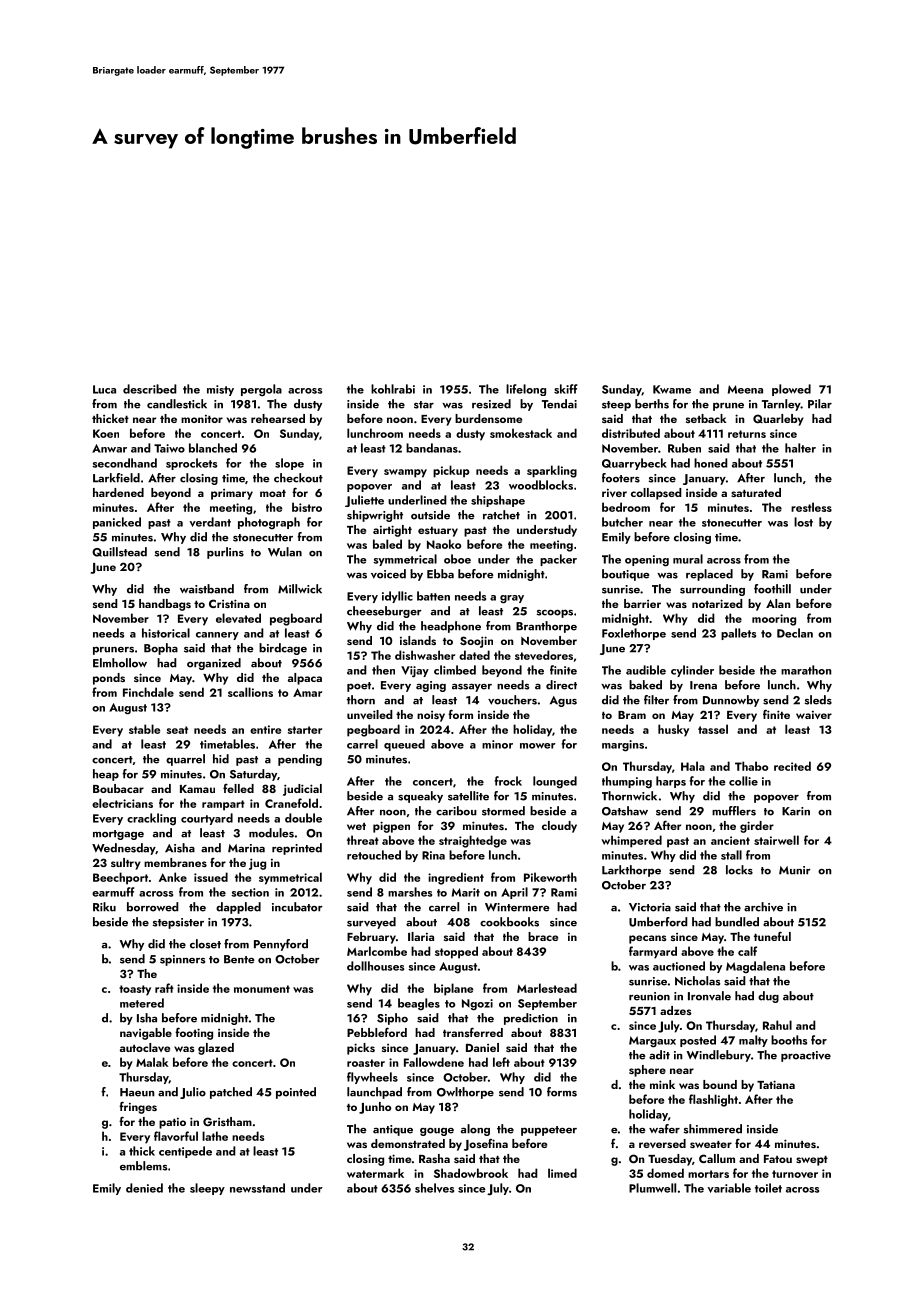  I want to click on proactive, so click(806, 1056).
